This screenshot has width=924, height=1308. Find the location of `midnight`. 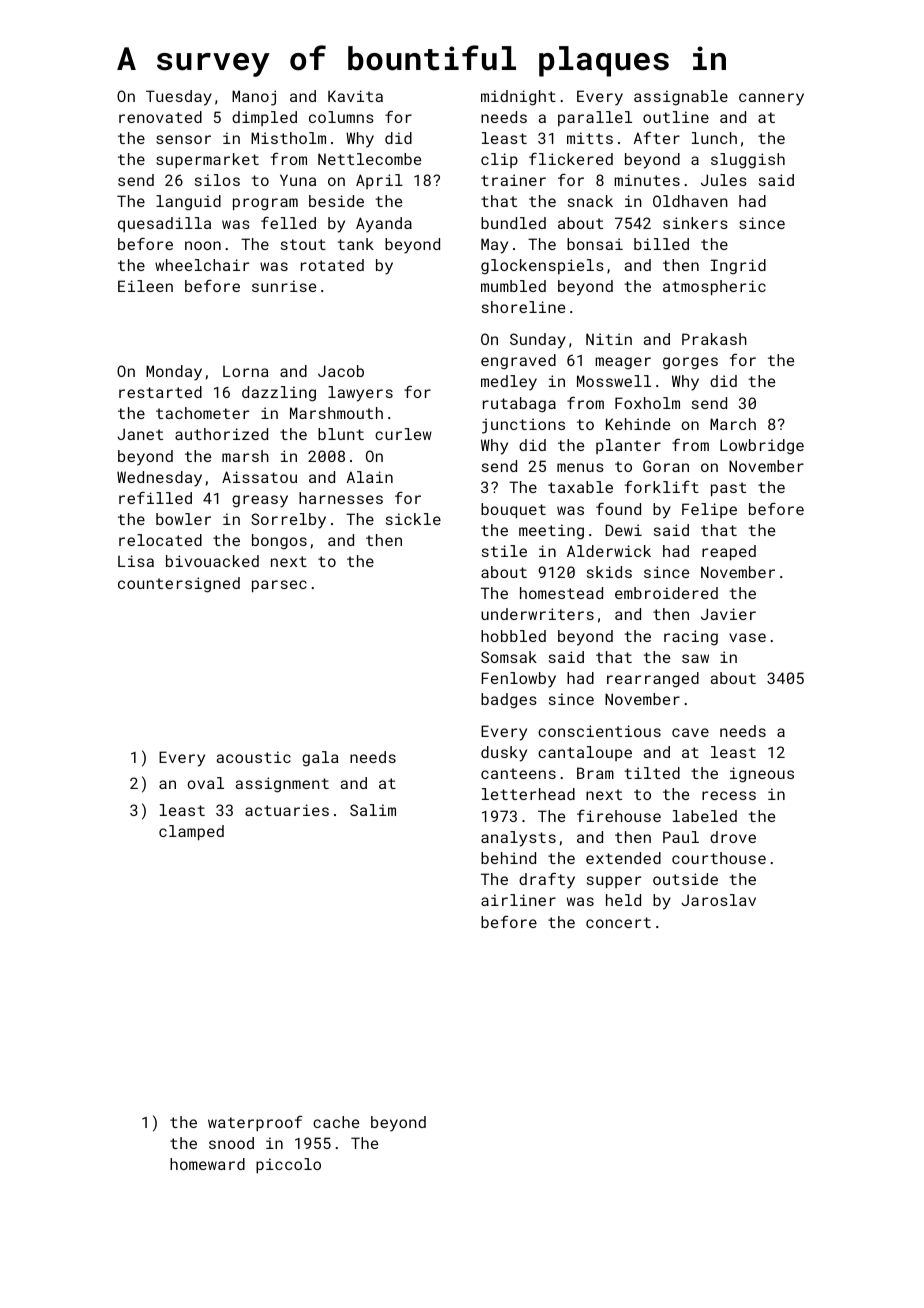

midnight is located at coordinates (518, 98).
